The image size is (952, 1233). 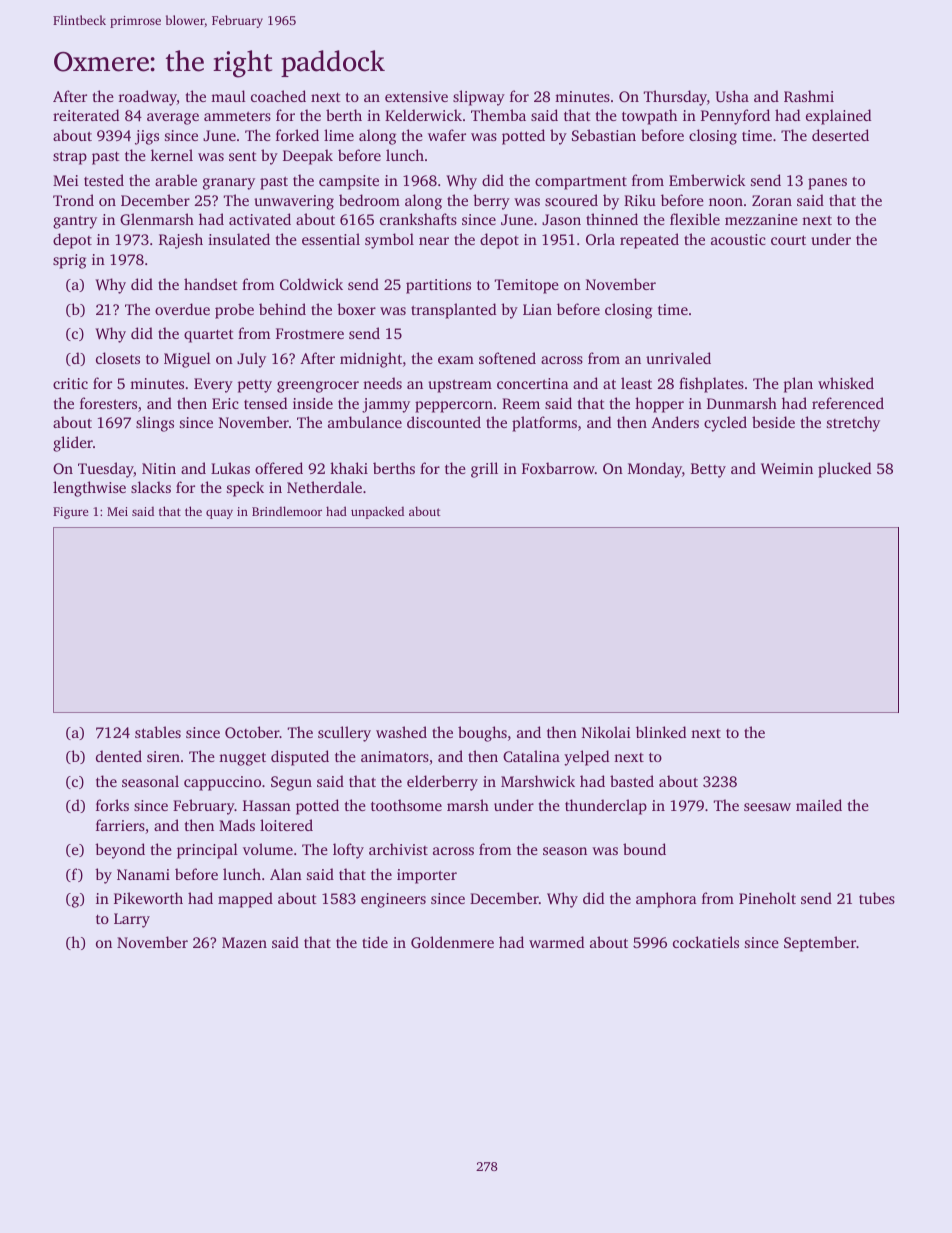 What do you see at coordinates (344, 734) in the screenshot?
I see `scullery` at bounding box center [344, 734].
